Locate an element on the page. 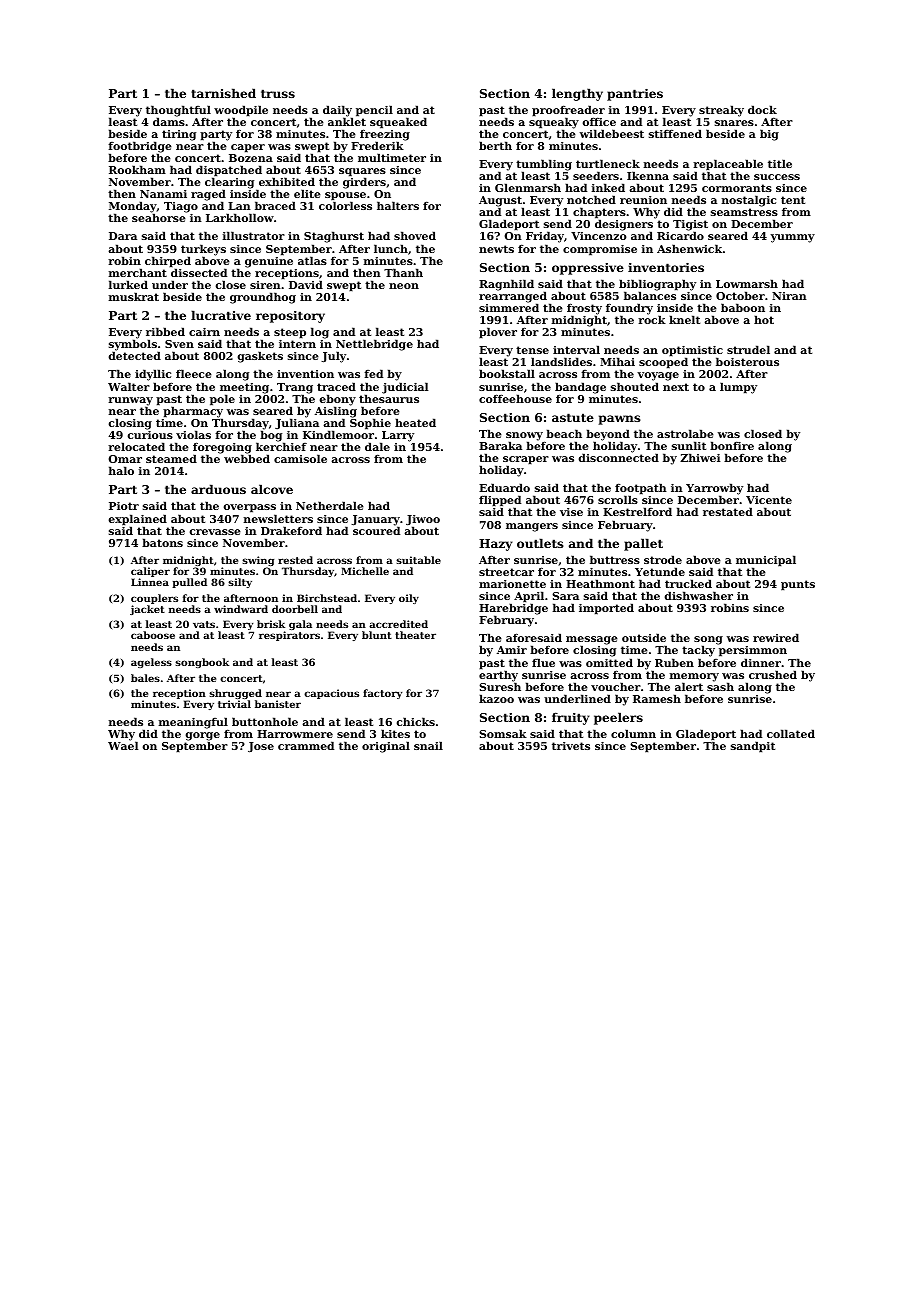 Image resolution: width=924 pixels, height=1308 pixels. berth is located at coordinates (495, 145).
